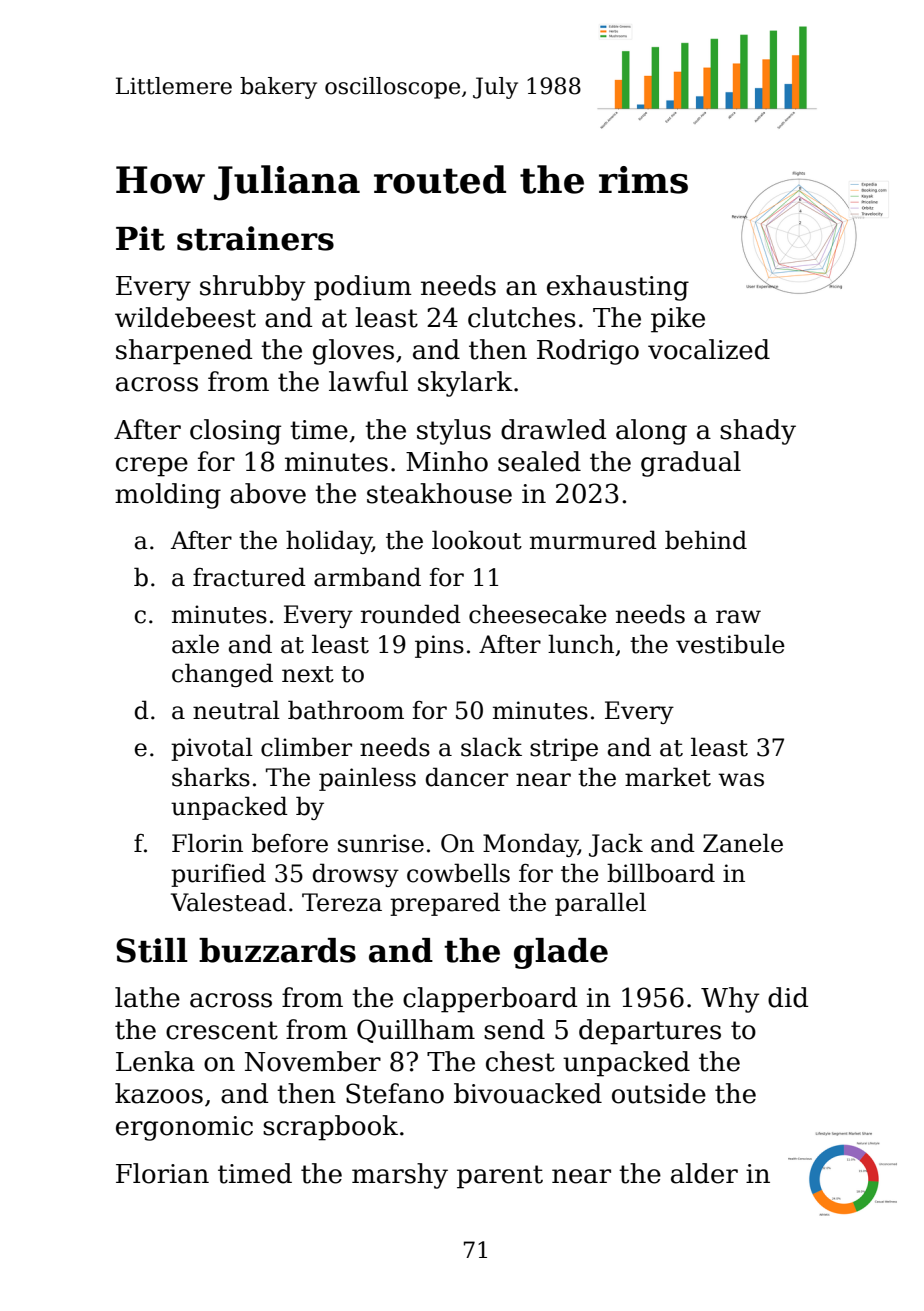 The image size is (924, 1311). I want to click on axle, so click(195, 644).
